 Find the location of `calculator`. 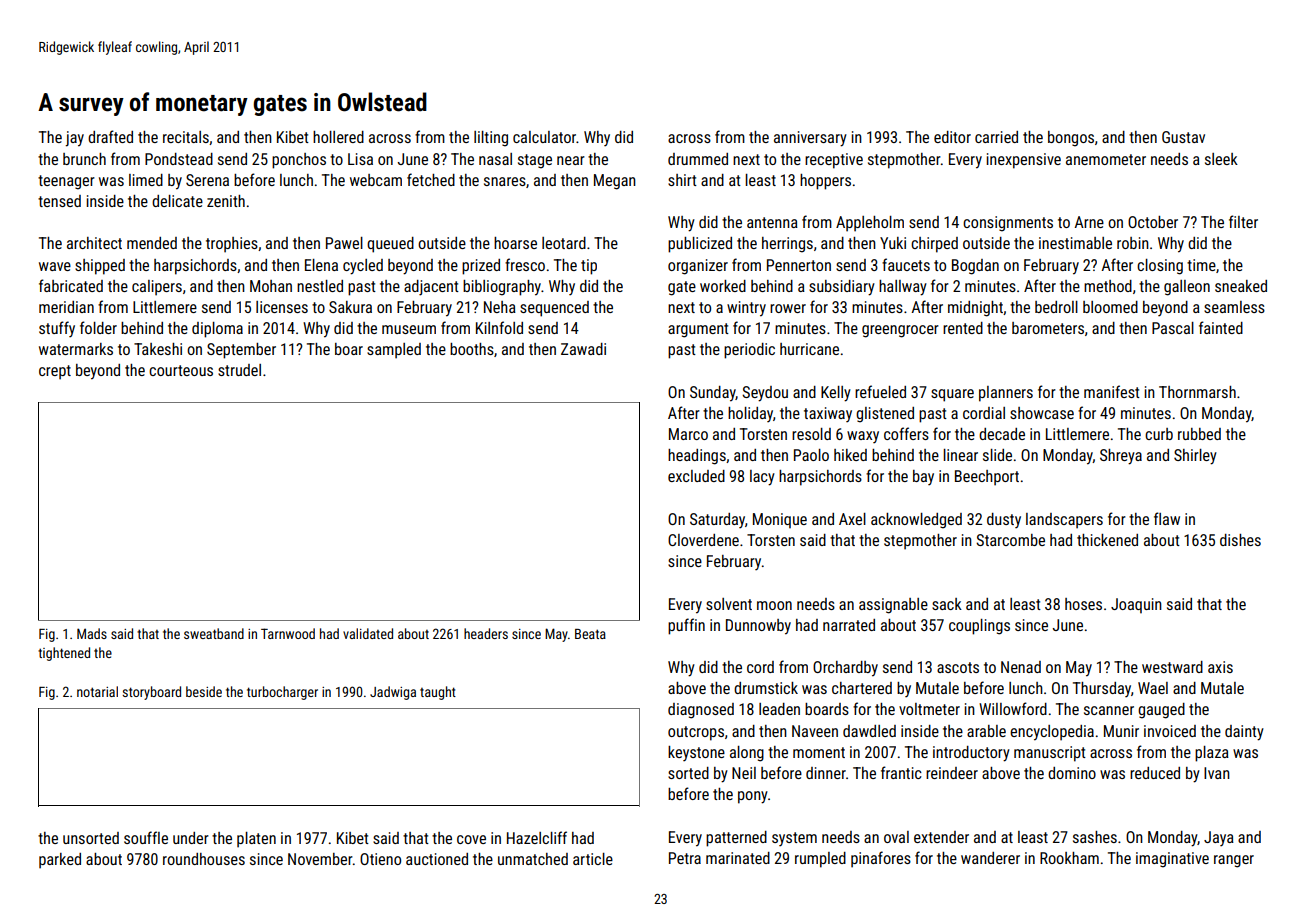

calculator is located at coordinates (545, 137).
